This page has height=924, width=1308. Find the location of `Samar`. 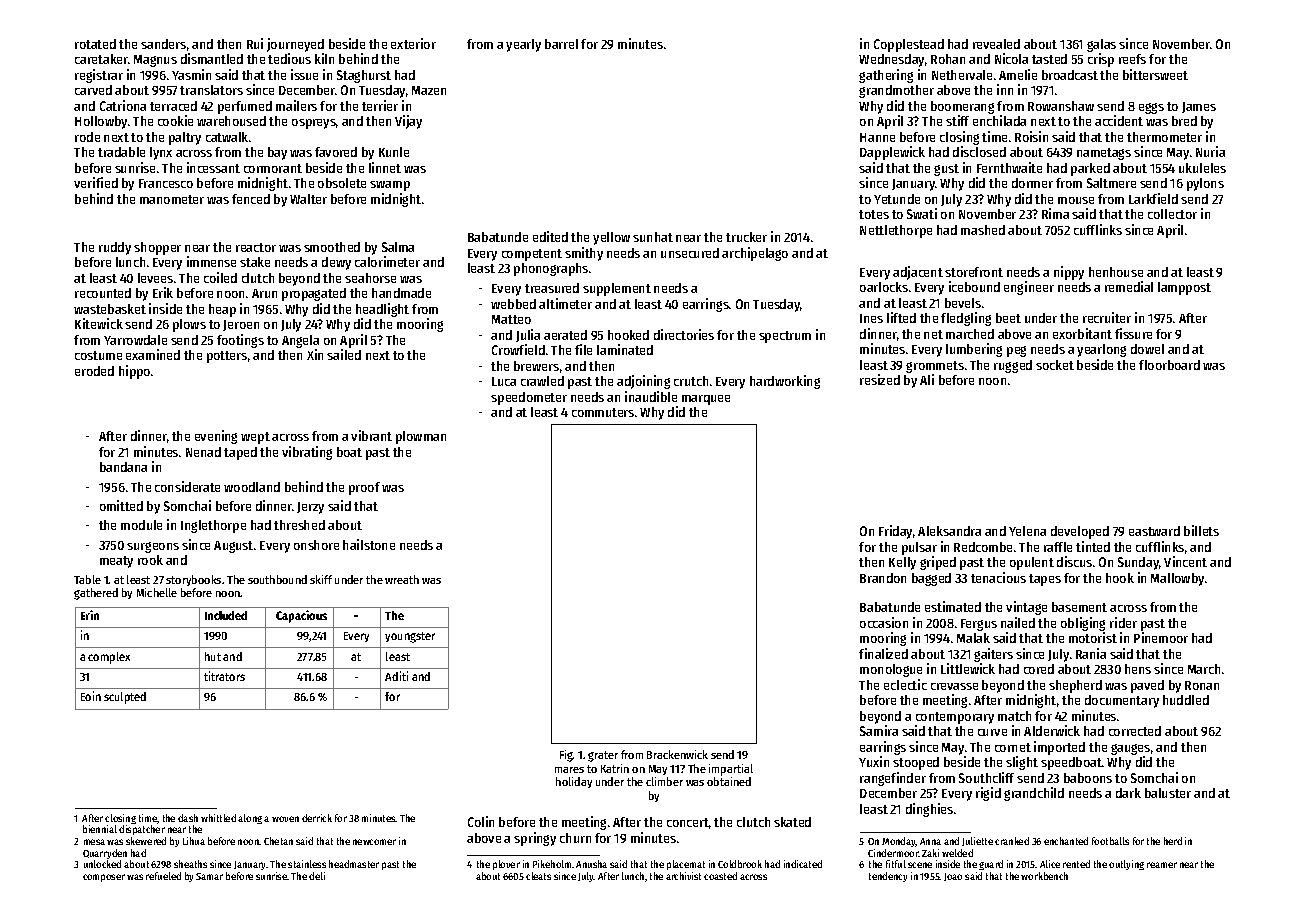

Samar is located at coordinates (209, 876).
